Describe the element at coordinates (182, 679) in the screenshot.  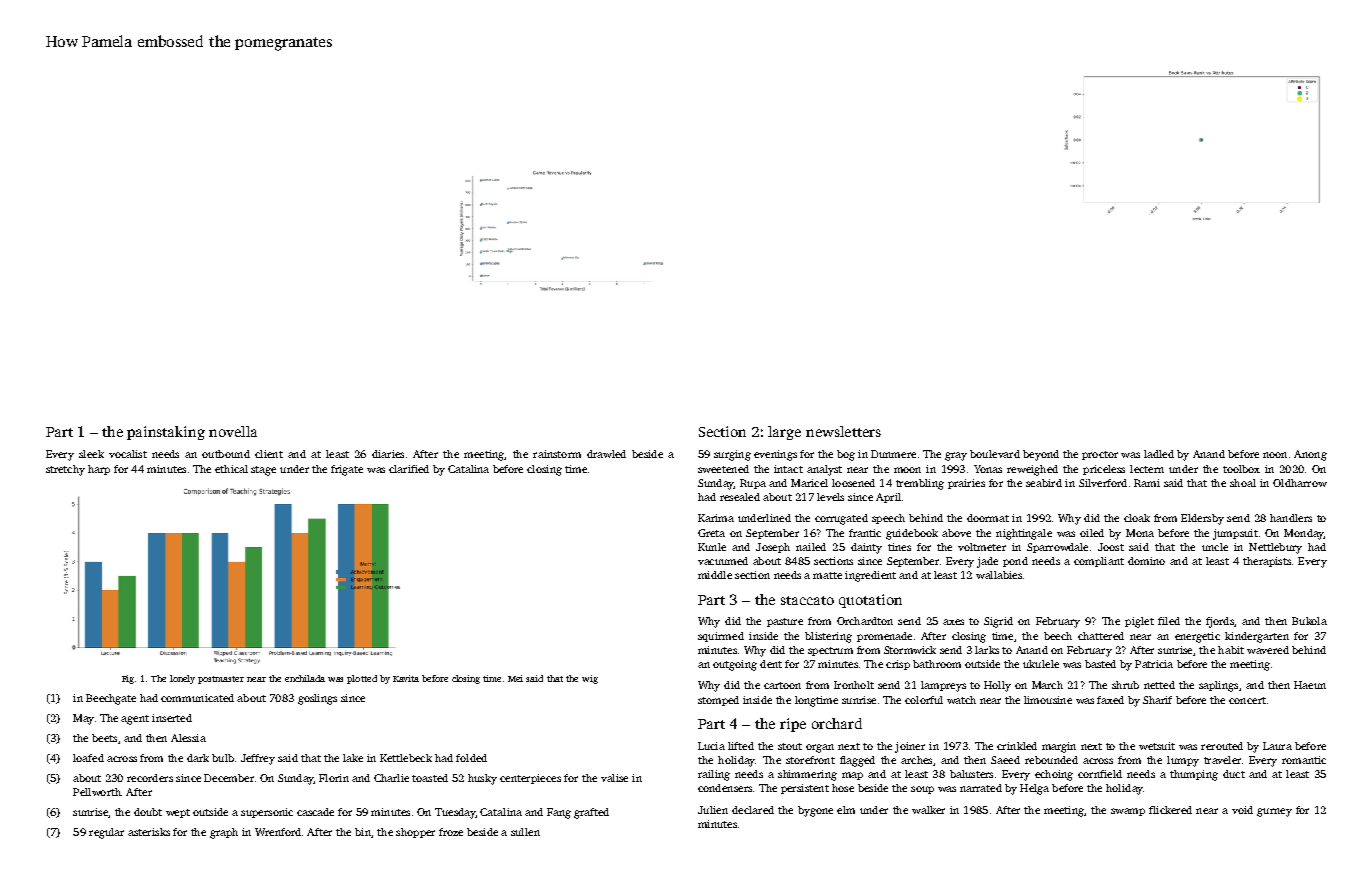
I see `lonely` at that location.
